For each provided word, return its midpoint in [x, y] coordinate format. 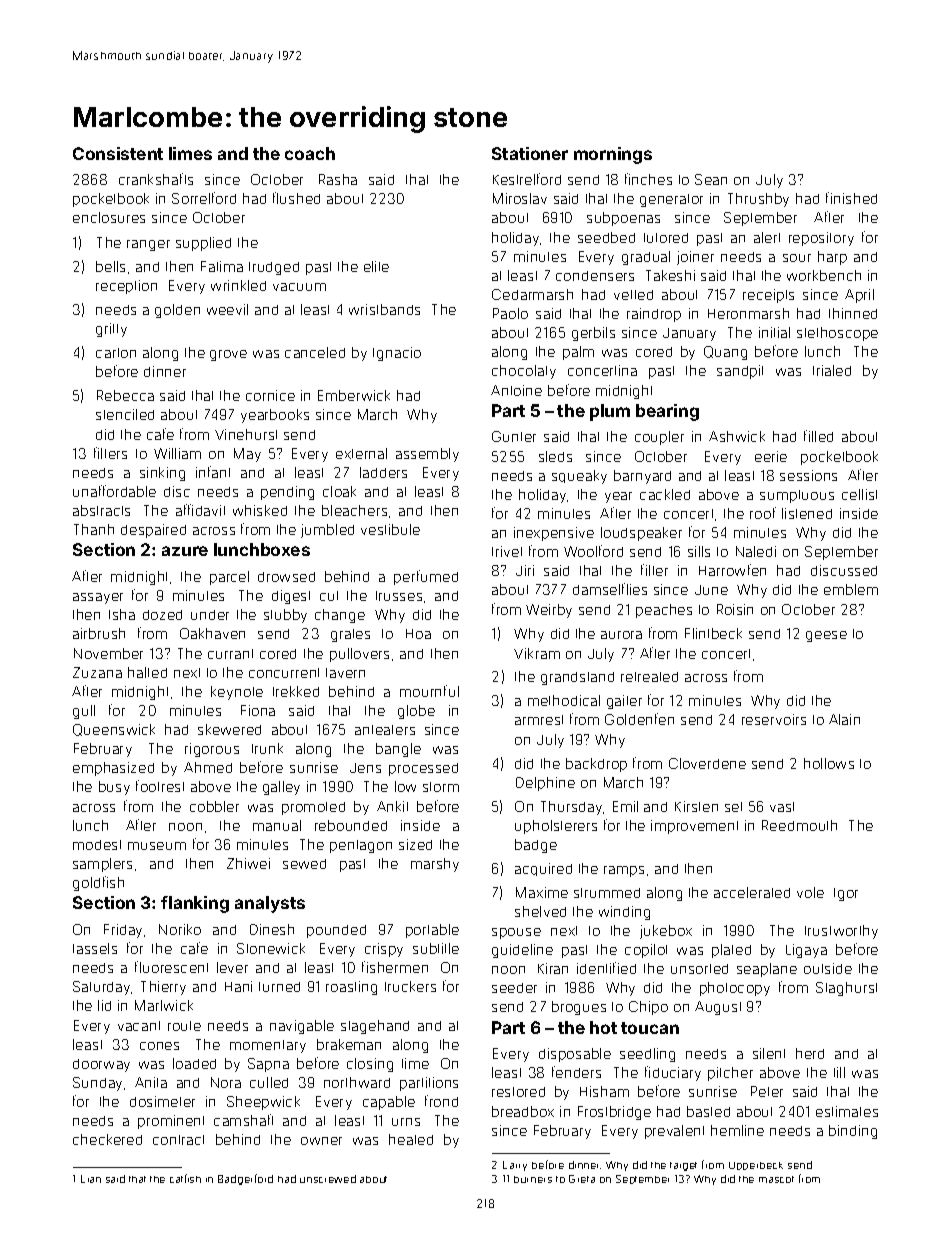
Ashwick [737, 436]
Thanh [94, 529]
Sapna [268, 1065]
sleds [555, 456]
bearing [667, 412]
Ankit [392, 806]
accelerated [752, 892]
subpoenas [623, 219]
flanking [195, 904]
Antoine [516, 390]
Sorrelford [204, 198]
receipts [768, 296]
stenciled [125, 414]
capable [389, 1103]
